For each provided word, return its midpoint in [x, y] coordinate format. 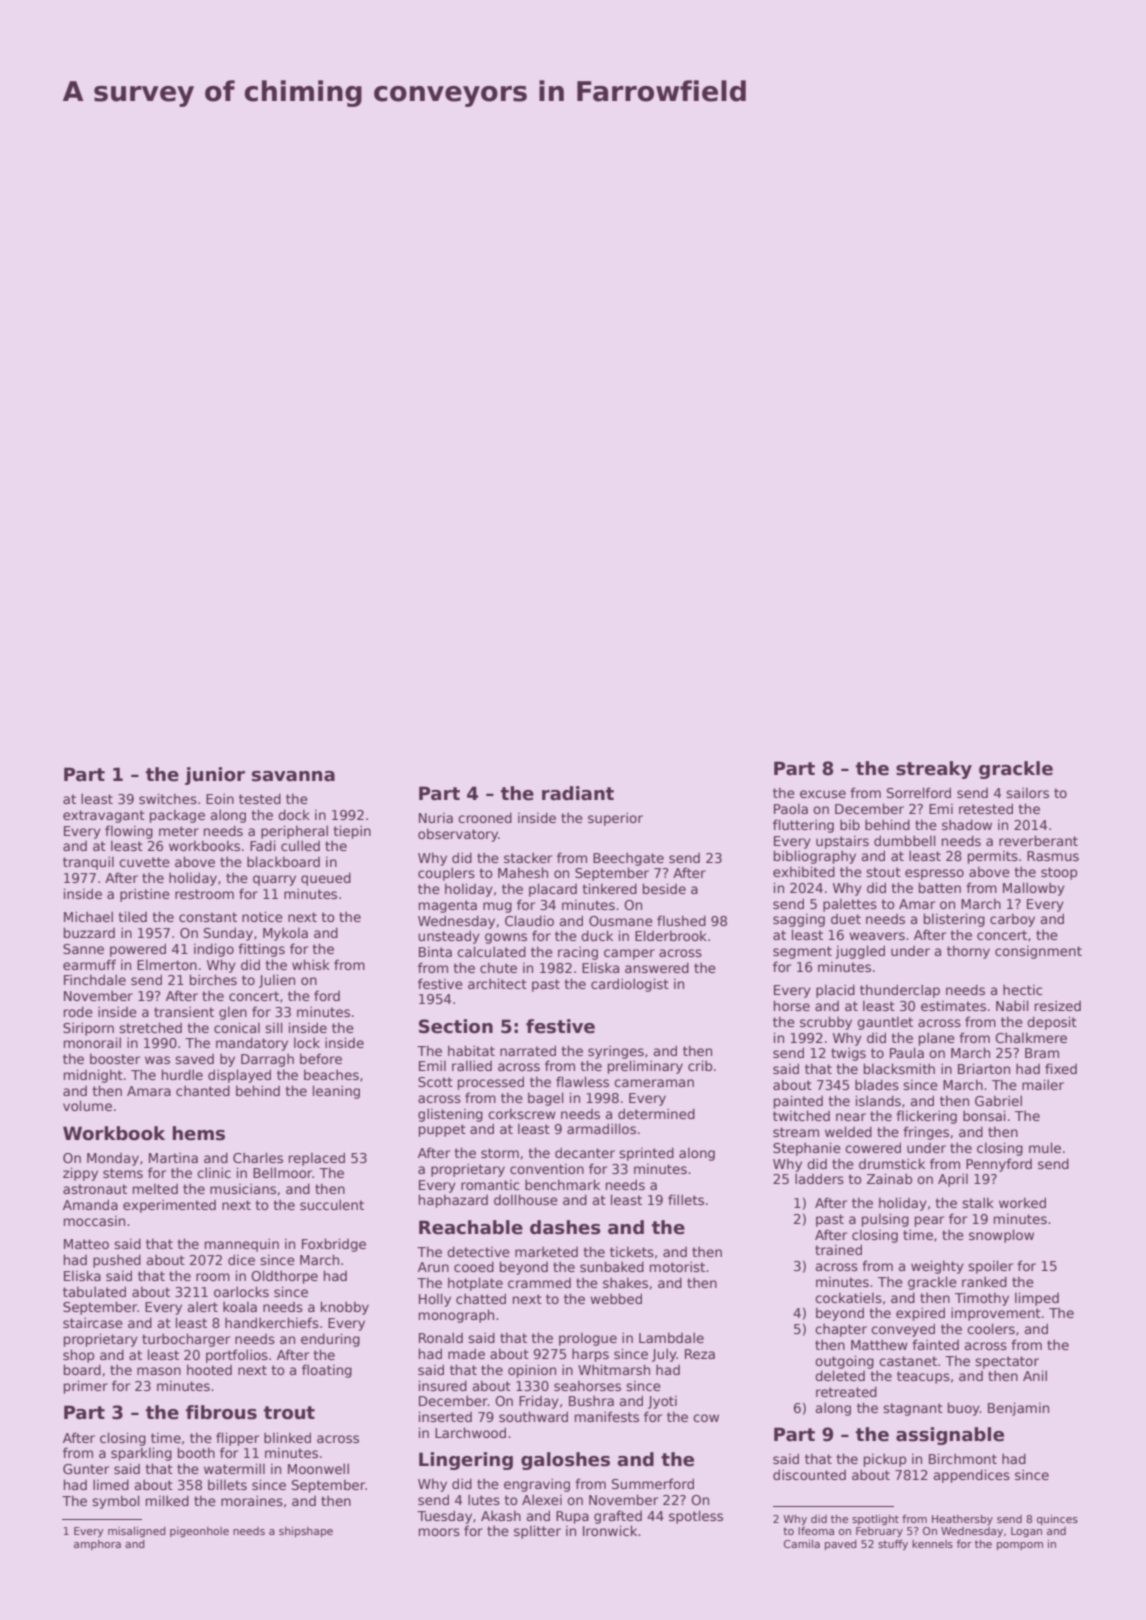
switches [168, 798]
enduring [330, 1340]
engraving [537, 1485]
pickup [885, 1460]
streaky [934, 770]
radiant [578, 793]
